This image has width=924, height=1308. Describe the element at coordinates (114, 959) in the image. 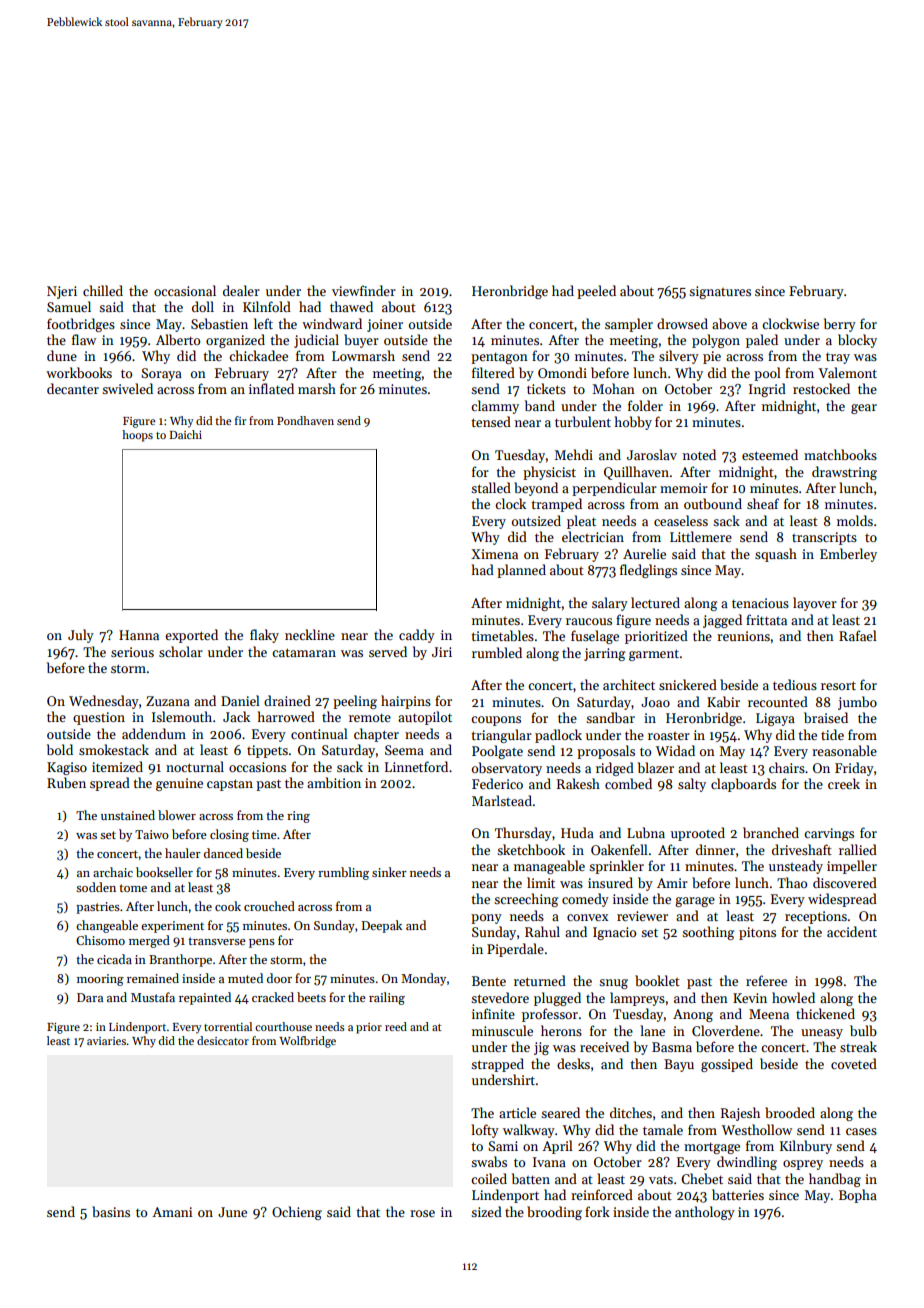

I see `cicada` at that location.
